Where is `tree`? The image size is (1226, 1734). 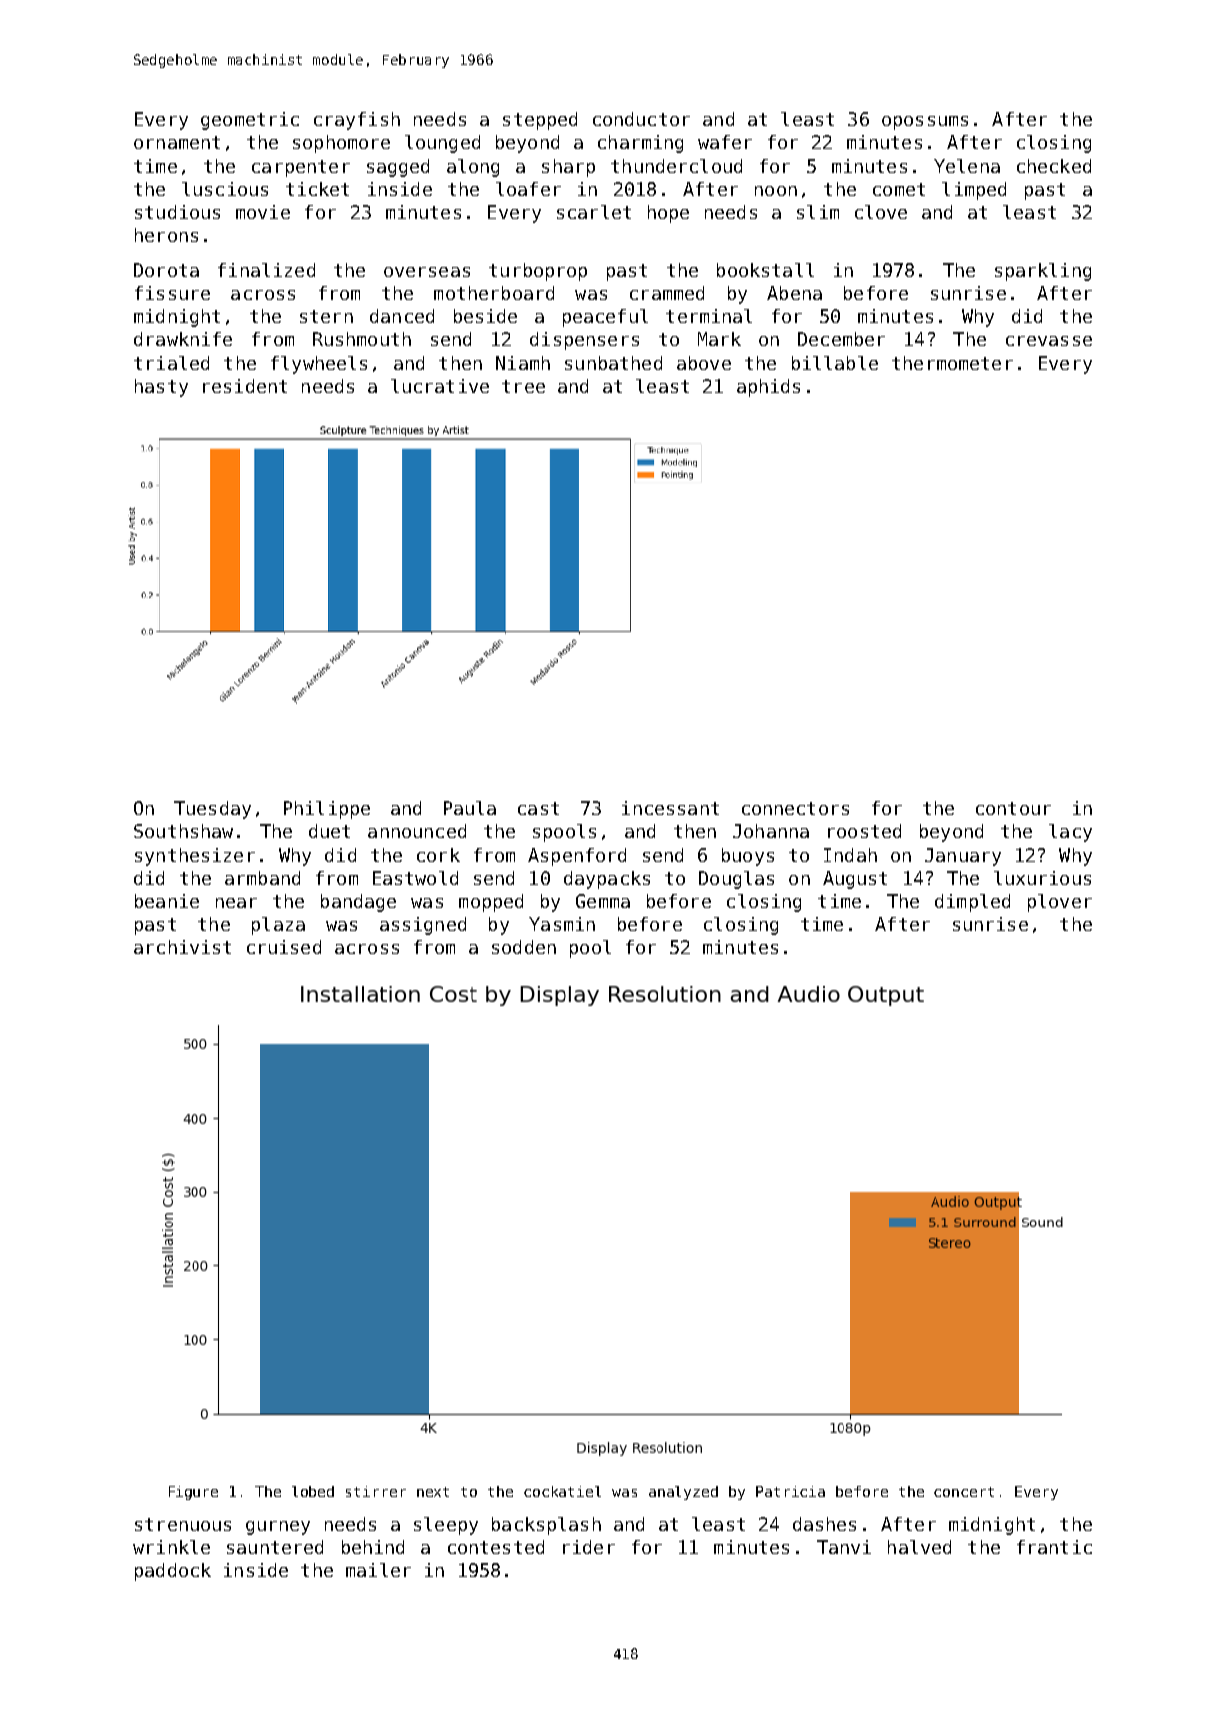 tree is located at coordinates (523, 386).
